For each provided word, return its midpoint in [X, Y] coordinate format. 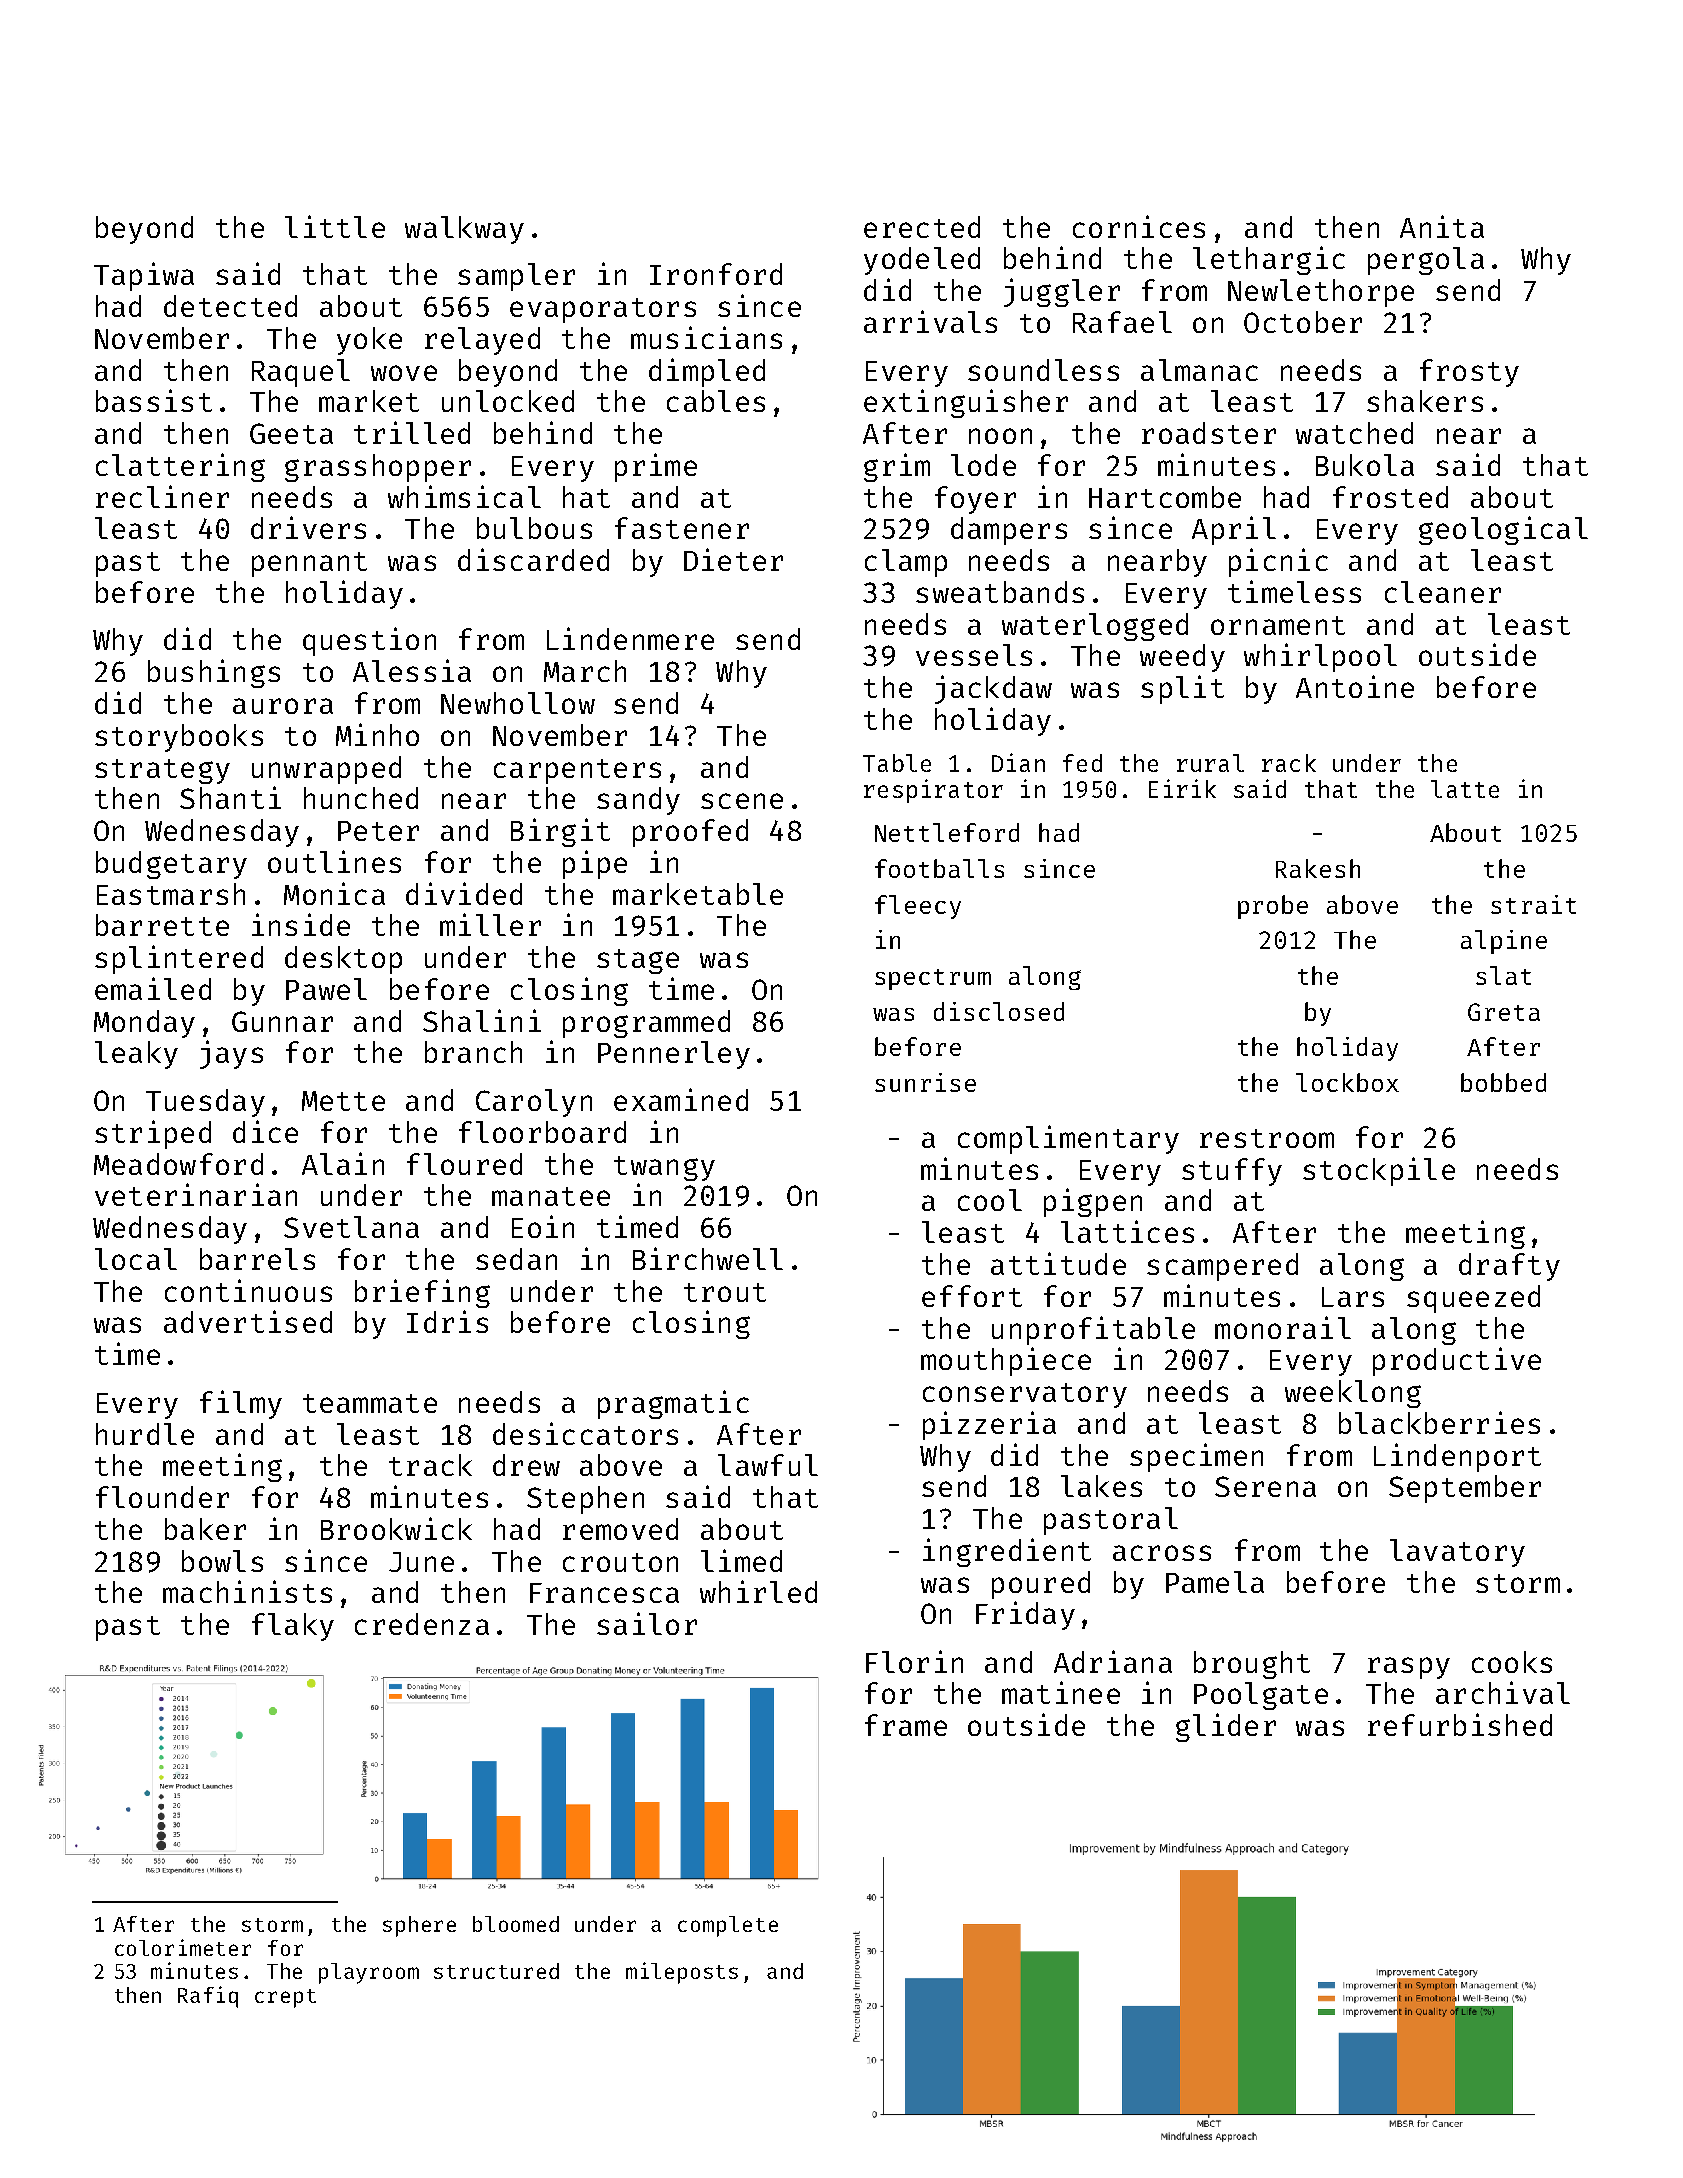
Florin [914, 1661]
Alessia [412, 670]
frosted [1390, 497]
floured [464, 1164]
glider [1226, 1727]
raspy [1409, 1668]
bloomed [516, 1924]
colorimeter [183, 1947]
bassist [154, 400]
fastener [682, 528]
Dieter [733, 559]
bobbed [1503, 1082]
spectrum [933, 979]
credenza [422, 1624]
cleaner [1443, 592]
